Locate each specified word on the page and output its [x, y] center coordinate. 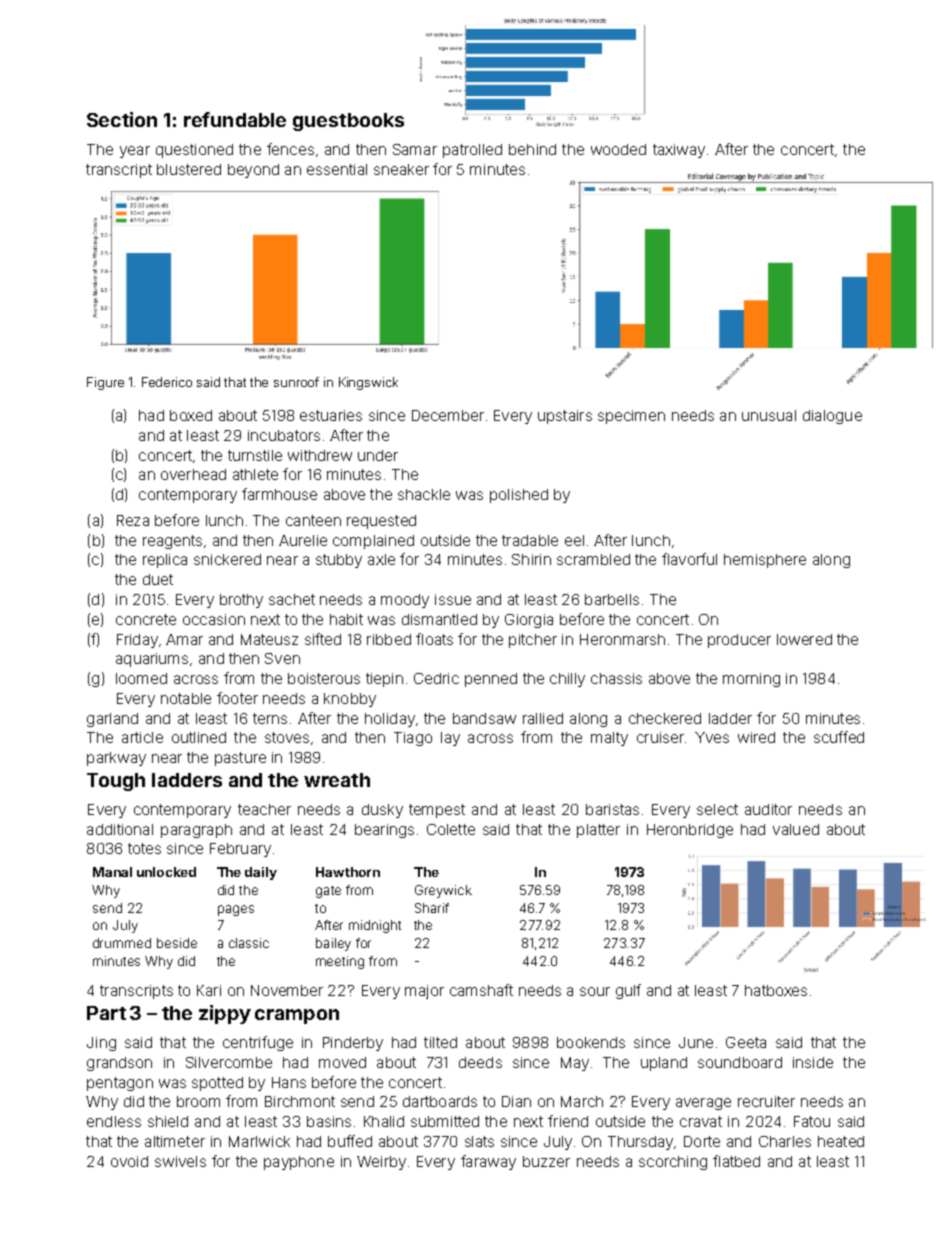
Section [122, 119]
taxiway [679, 151]
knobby [350, 700]
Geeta [746, 1042]
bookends [591, 1042]
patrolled [472, 151]
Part [106, 1013]
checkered [665, 718]
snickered [227, 559]
